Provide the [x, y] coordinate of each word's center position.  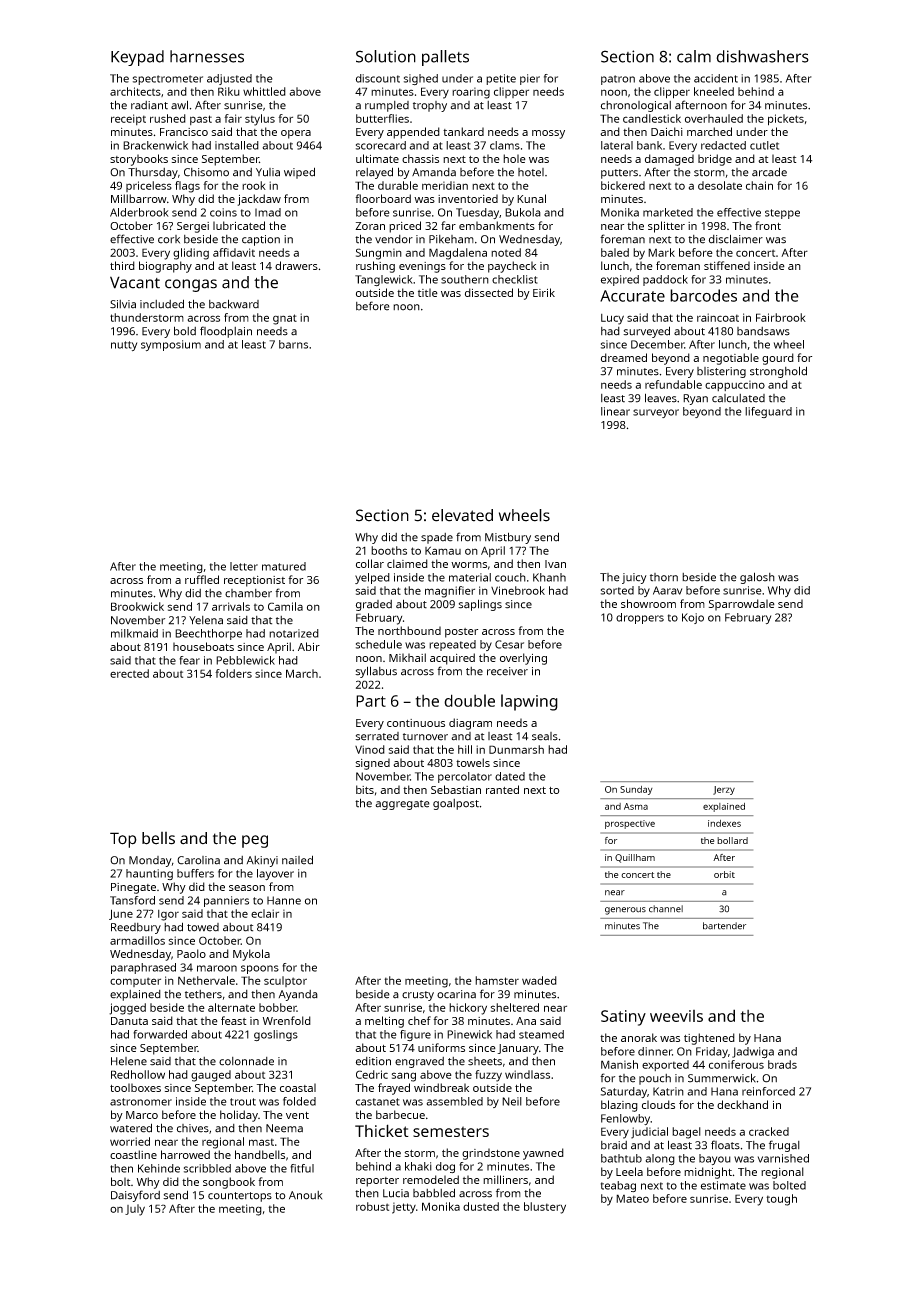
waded [539, 980]
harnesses [207, 56]
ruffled [202, 579]
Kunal [531, 198]
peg [255, 841]
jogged [127, 1009]
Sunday [636, 790]
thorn [664, 577]
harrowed [185, 1154]
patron [618, 80]
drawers [296, 265]
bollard [732, 840]
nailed [297, 860]
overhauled [714, 118]
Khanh [549, 577]
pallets [445, 58]
